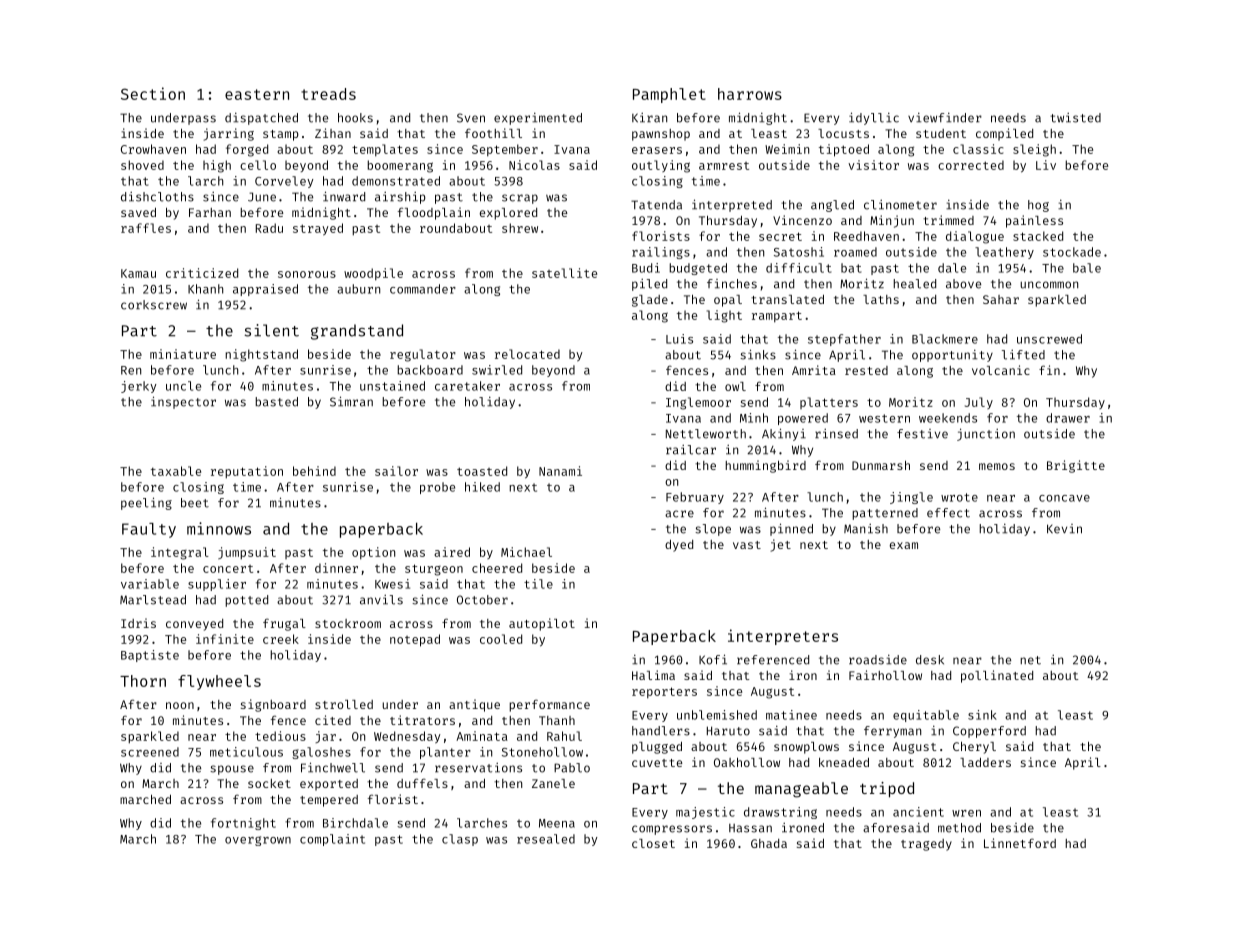  What do you see at coordinates (257, 94) in the image?
I see `eastern` at bounding box center [257, 94].
